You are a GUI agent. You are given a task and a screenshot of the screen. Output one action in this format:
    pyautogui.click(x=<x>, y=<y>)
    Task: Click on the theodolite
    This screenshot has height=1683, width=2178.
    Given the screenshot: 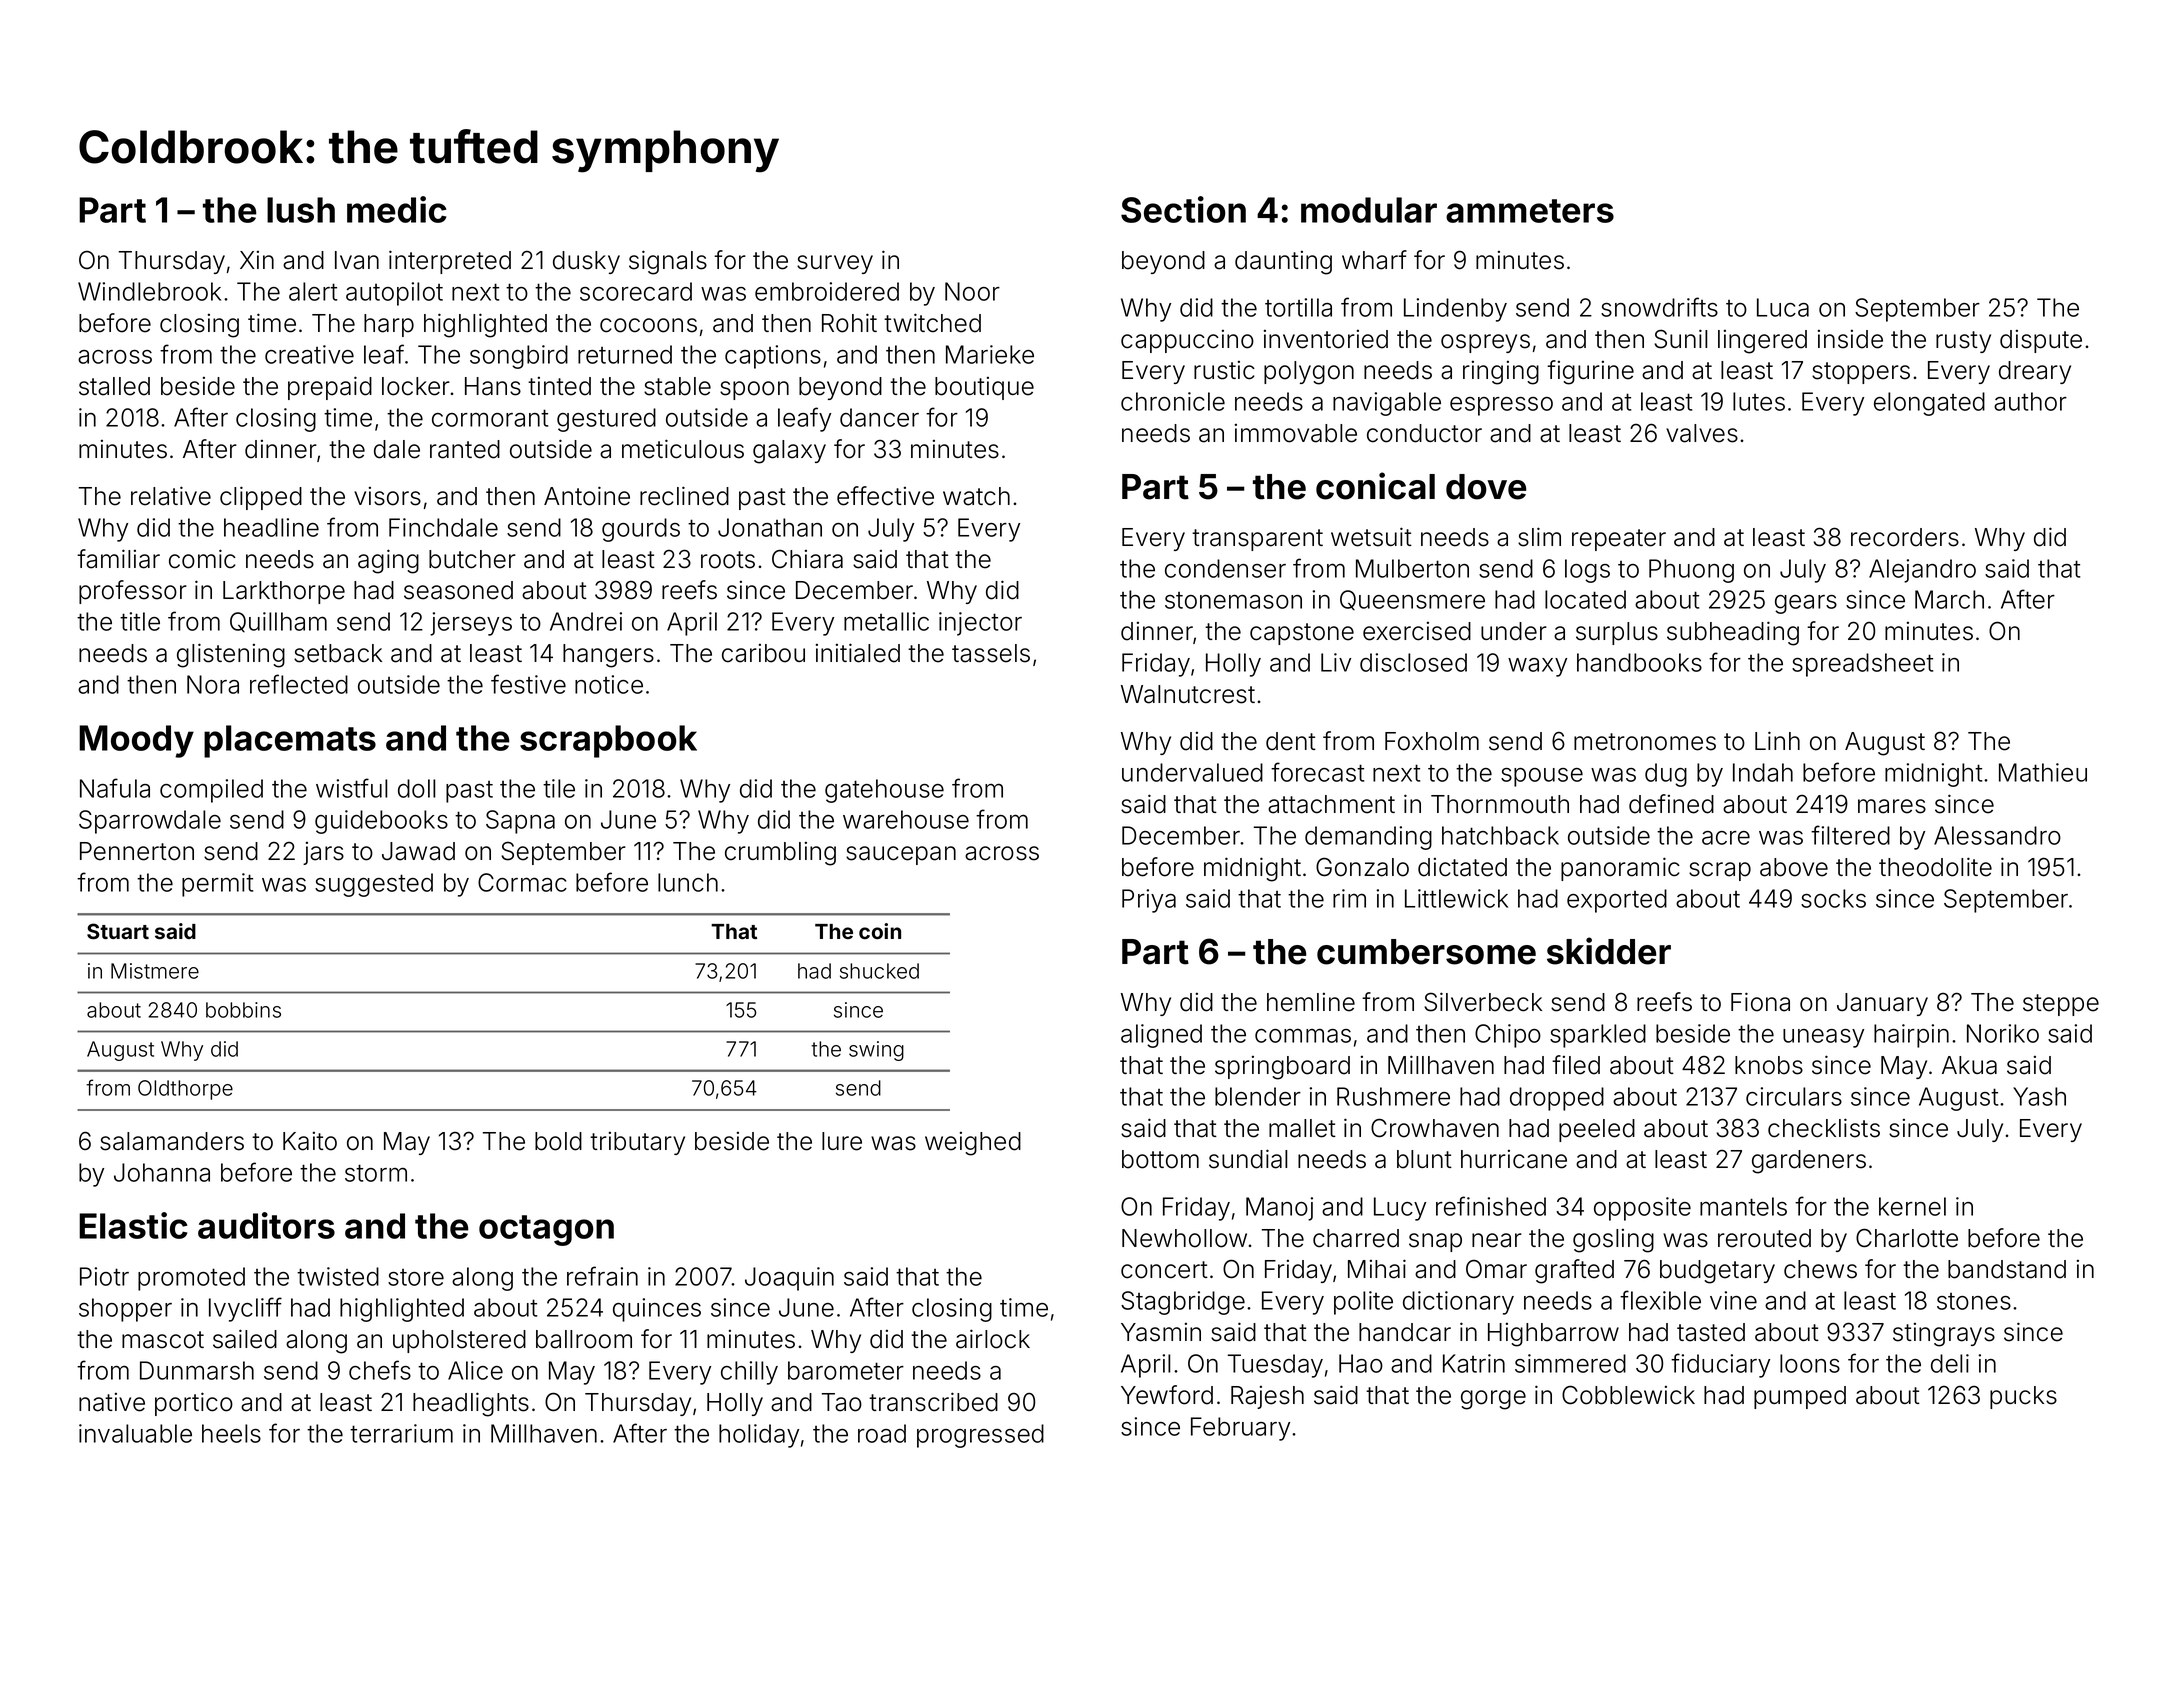 What is the action you would take?
    pyautogui.click(x=1935, y=867)
